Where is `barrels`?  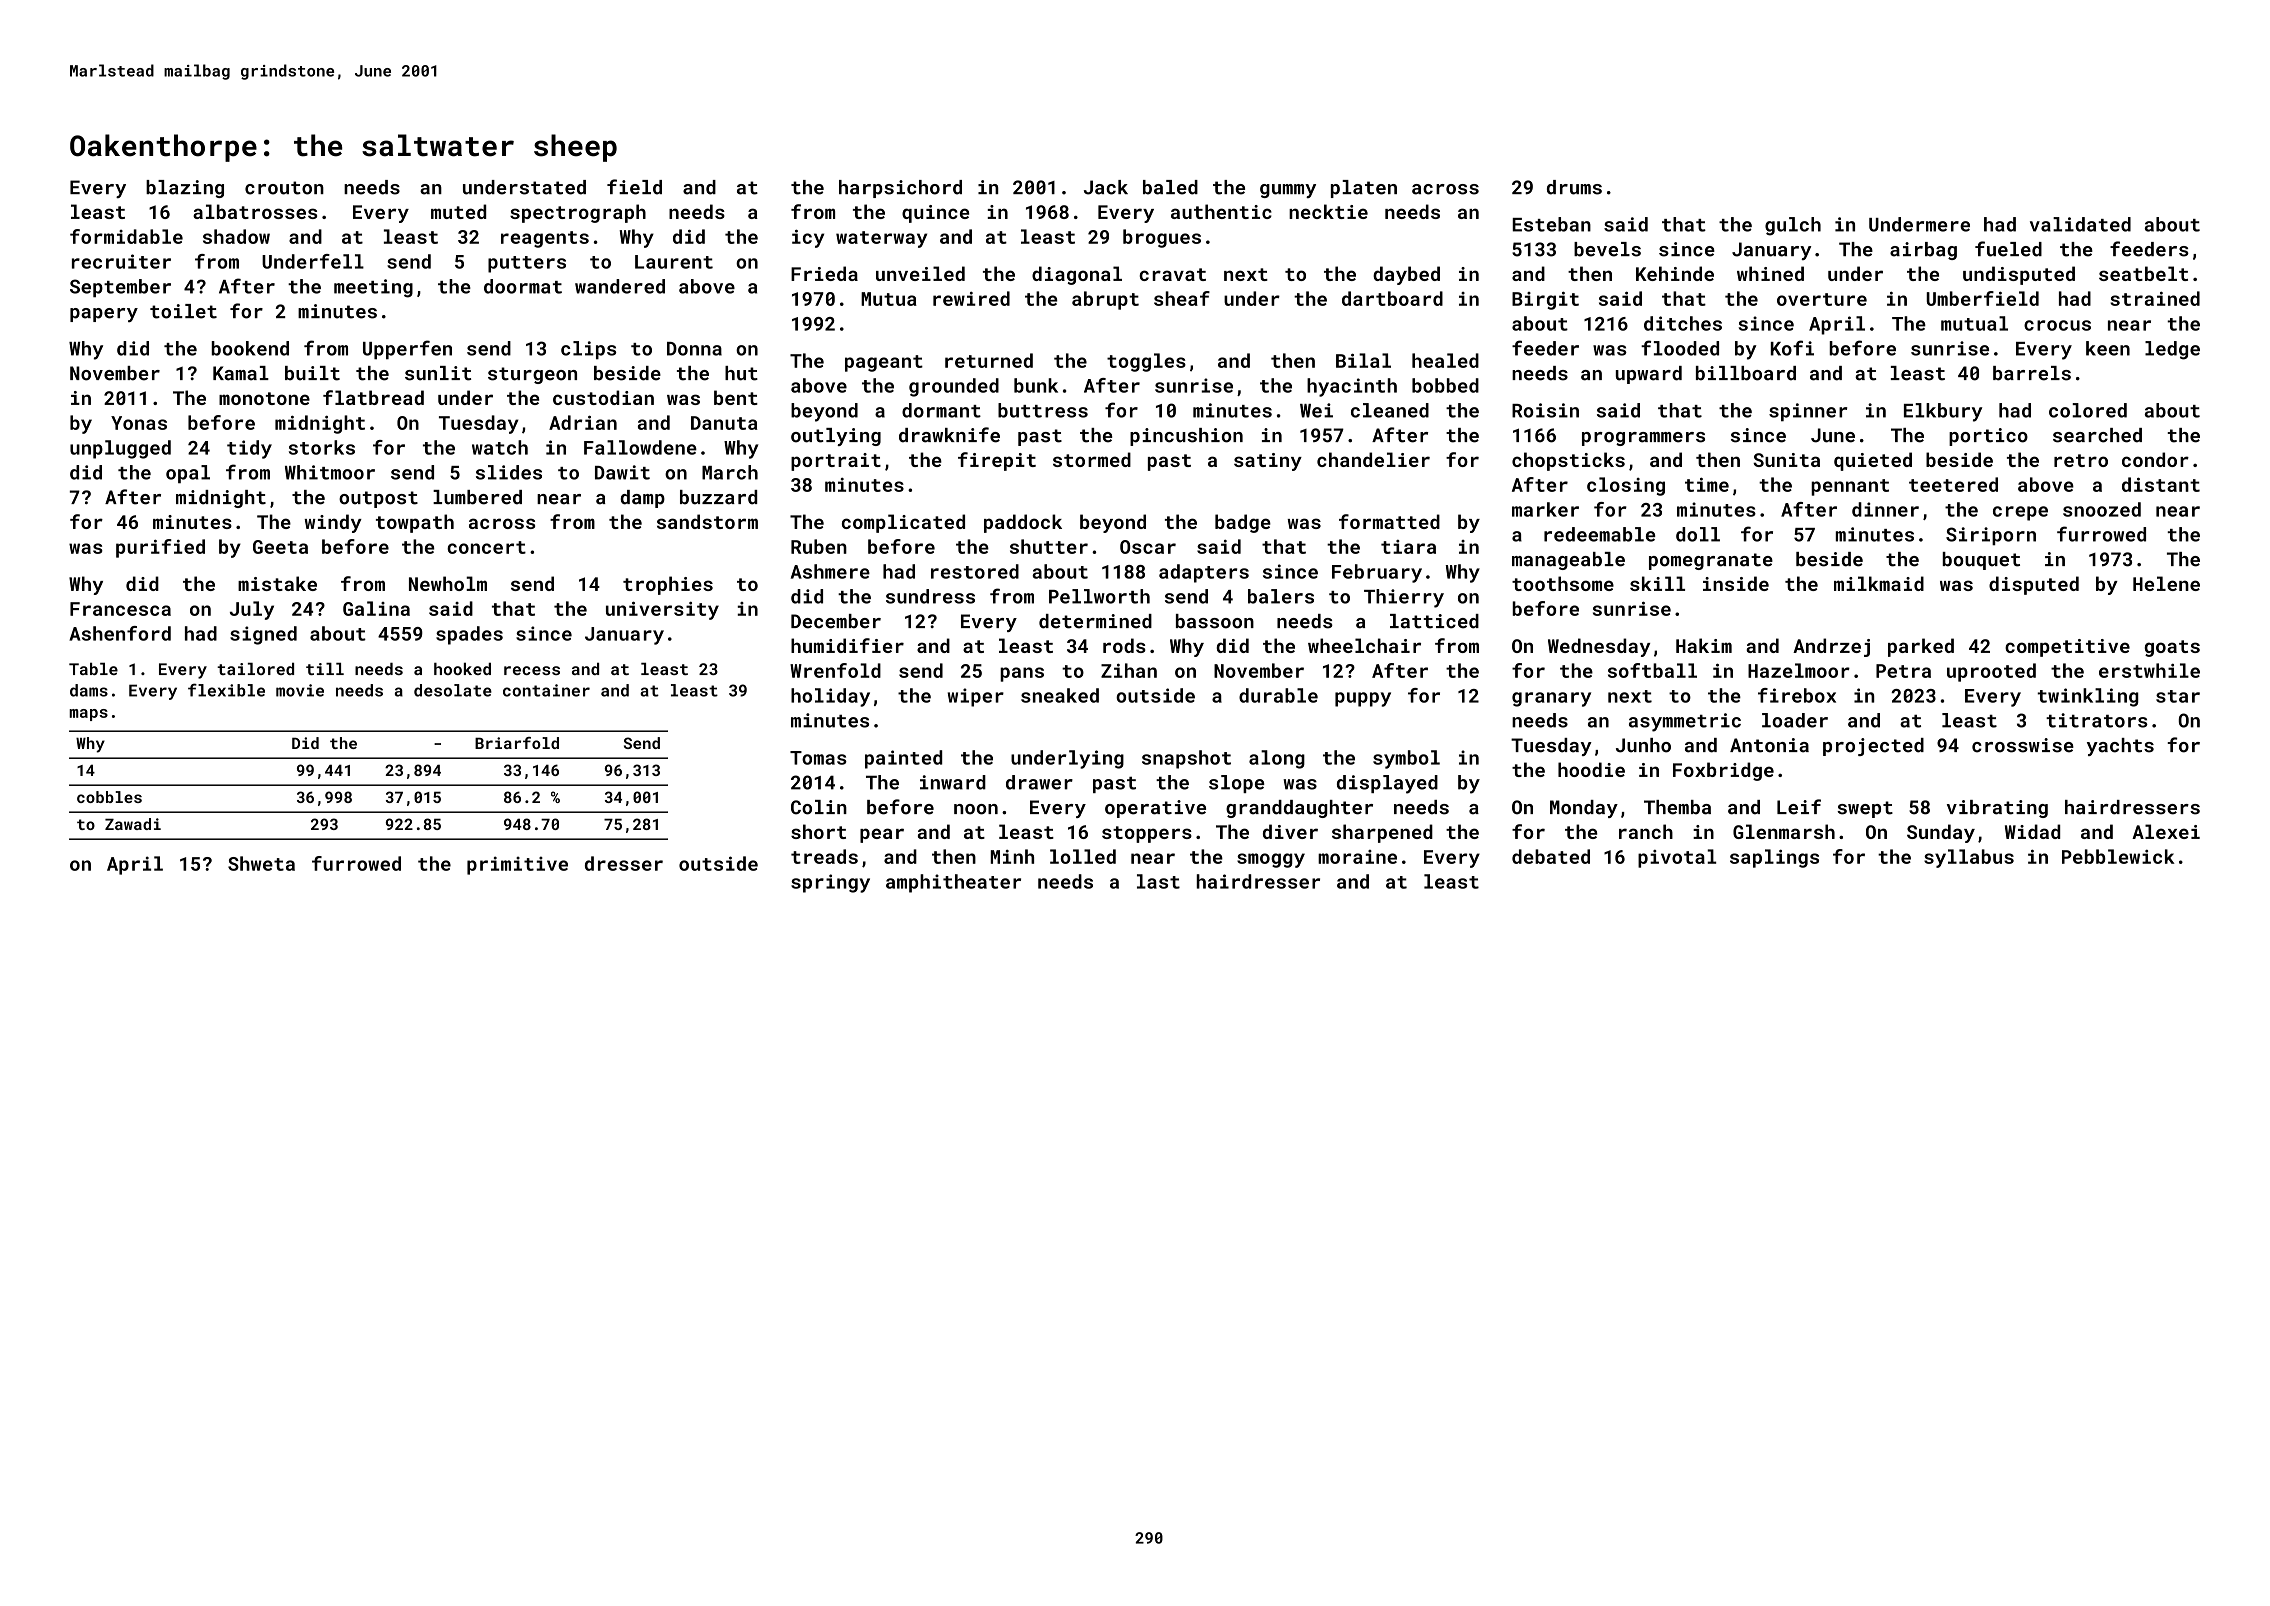 barrels is located at coordinates (2032, 373).
